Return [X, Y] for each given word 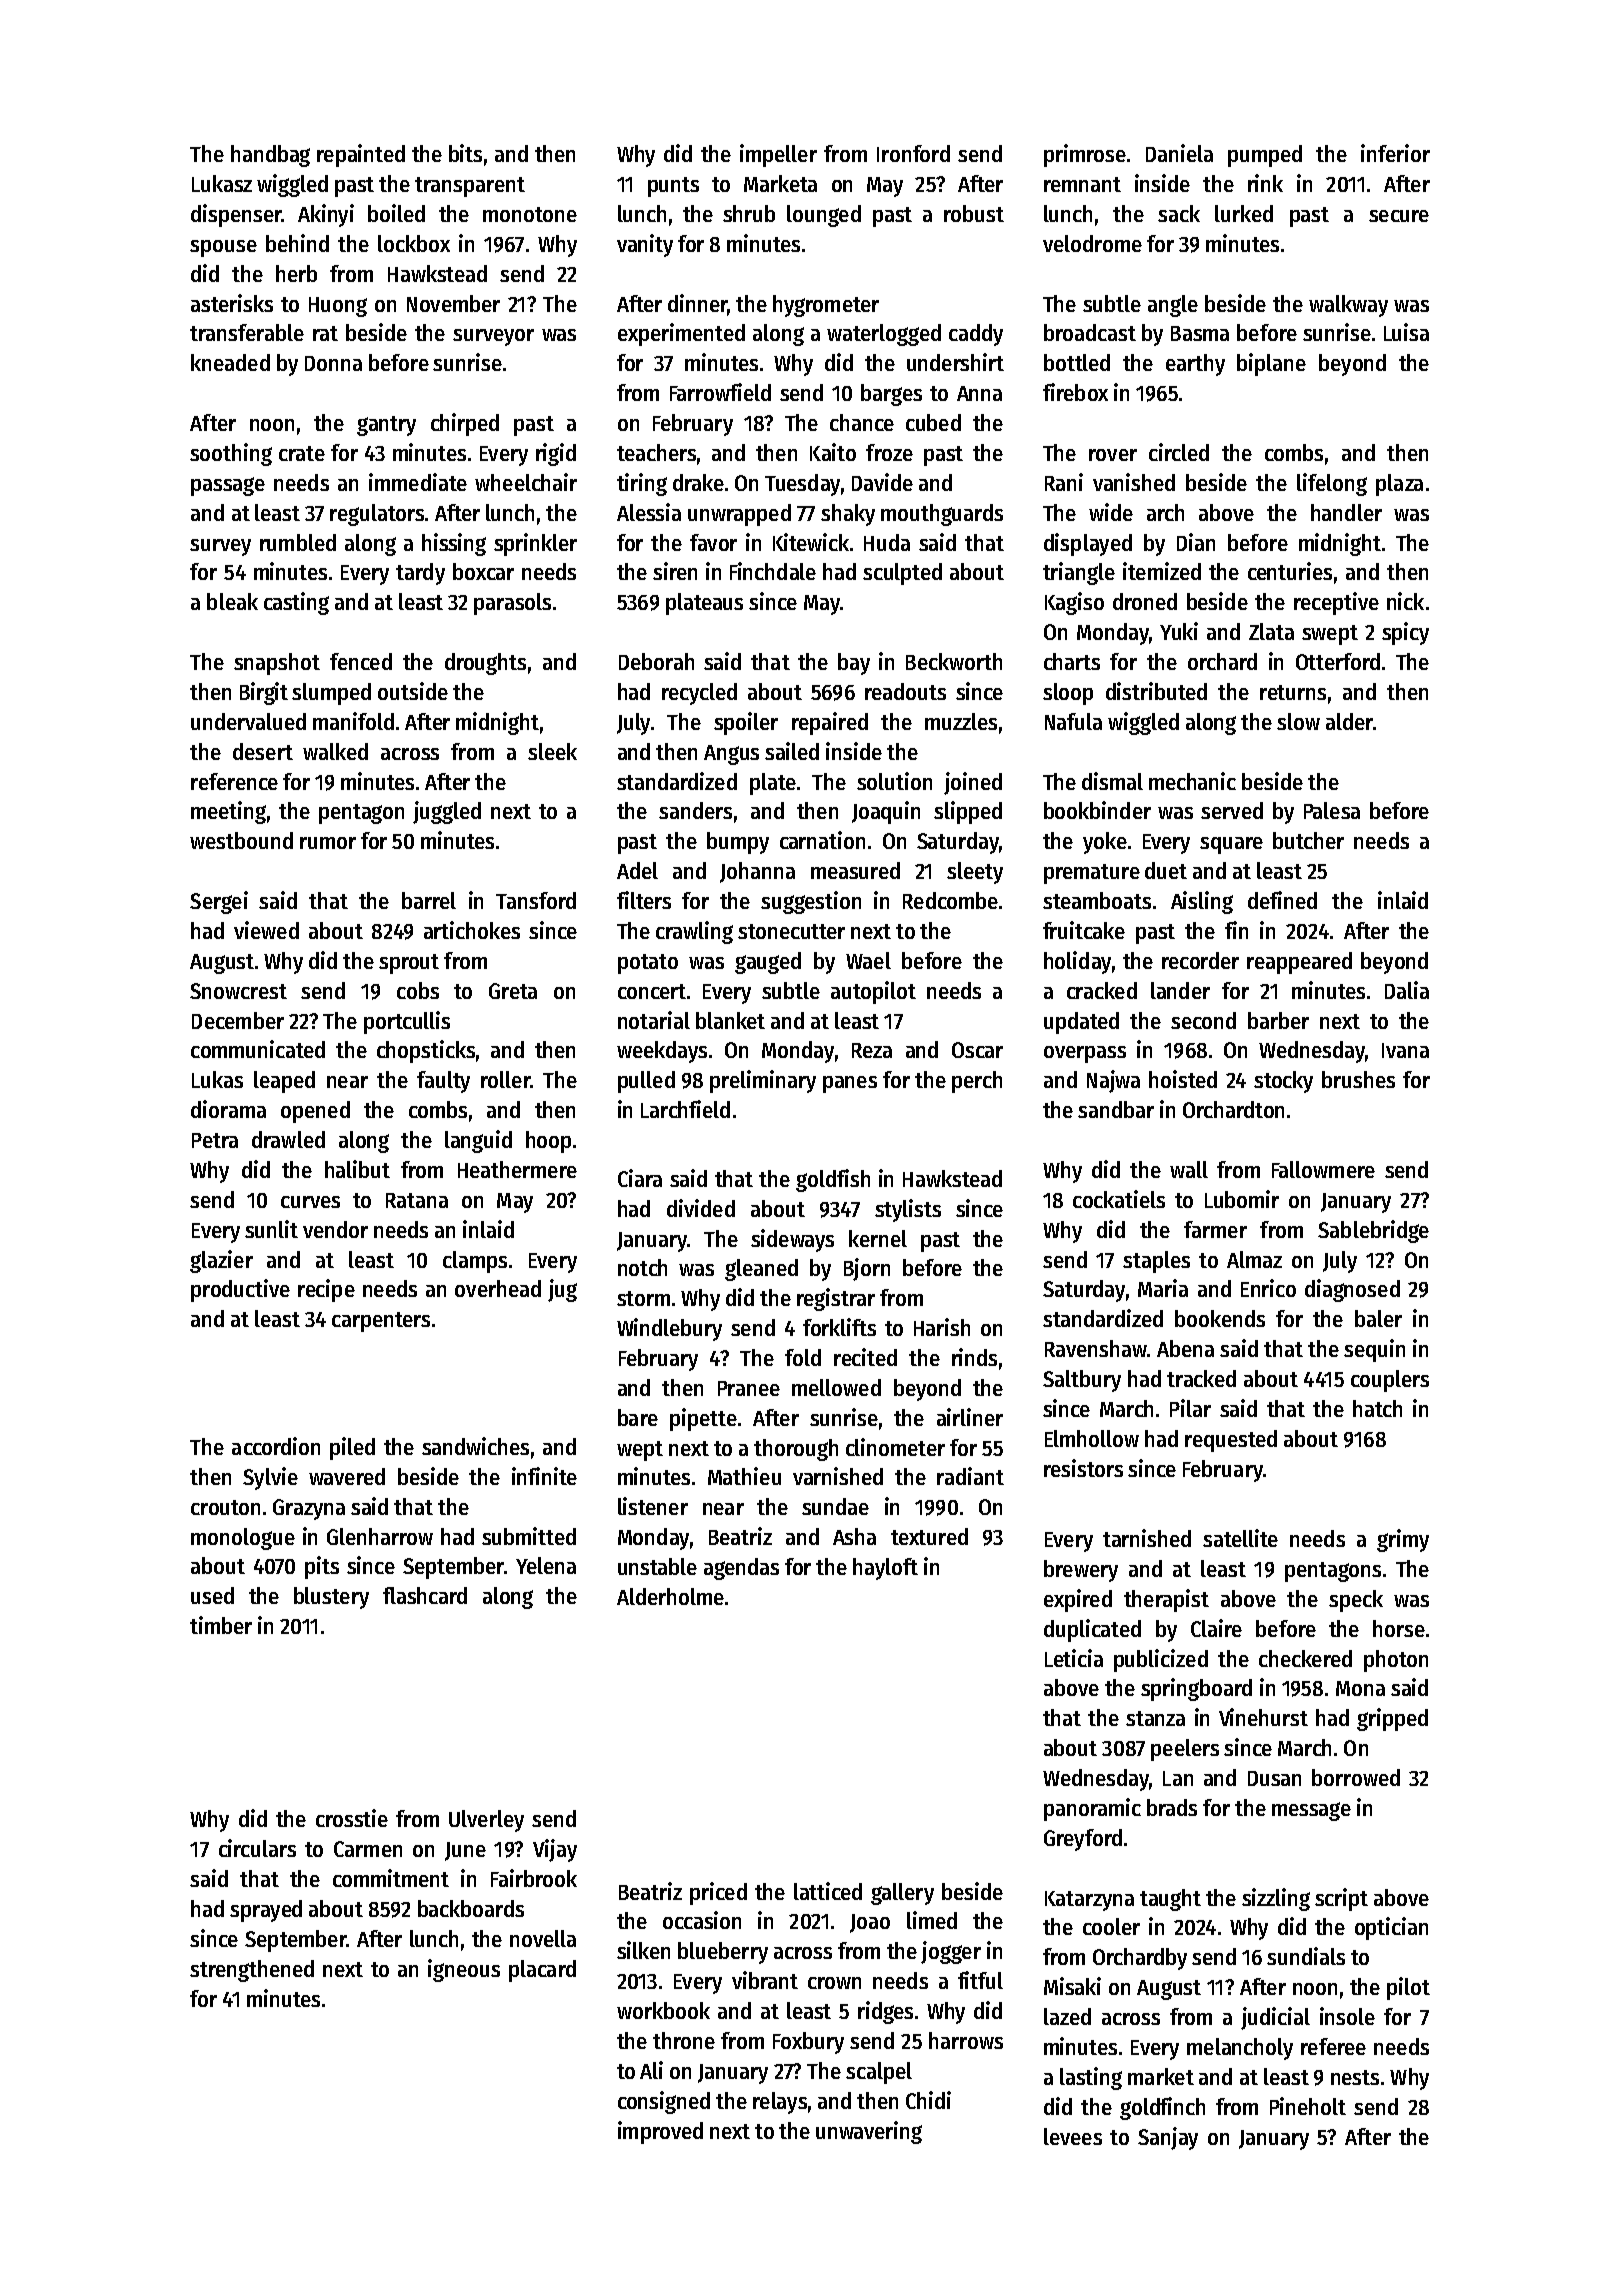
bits [465, 153]
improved [660, 2132]
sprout [409, 964]
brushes [1358, 1079]
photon [1396, 1661]
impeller [778, 155]
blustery [331, 1598]
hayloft [885, 1569]
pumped [1265, 156]
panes [850, 1084]
